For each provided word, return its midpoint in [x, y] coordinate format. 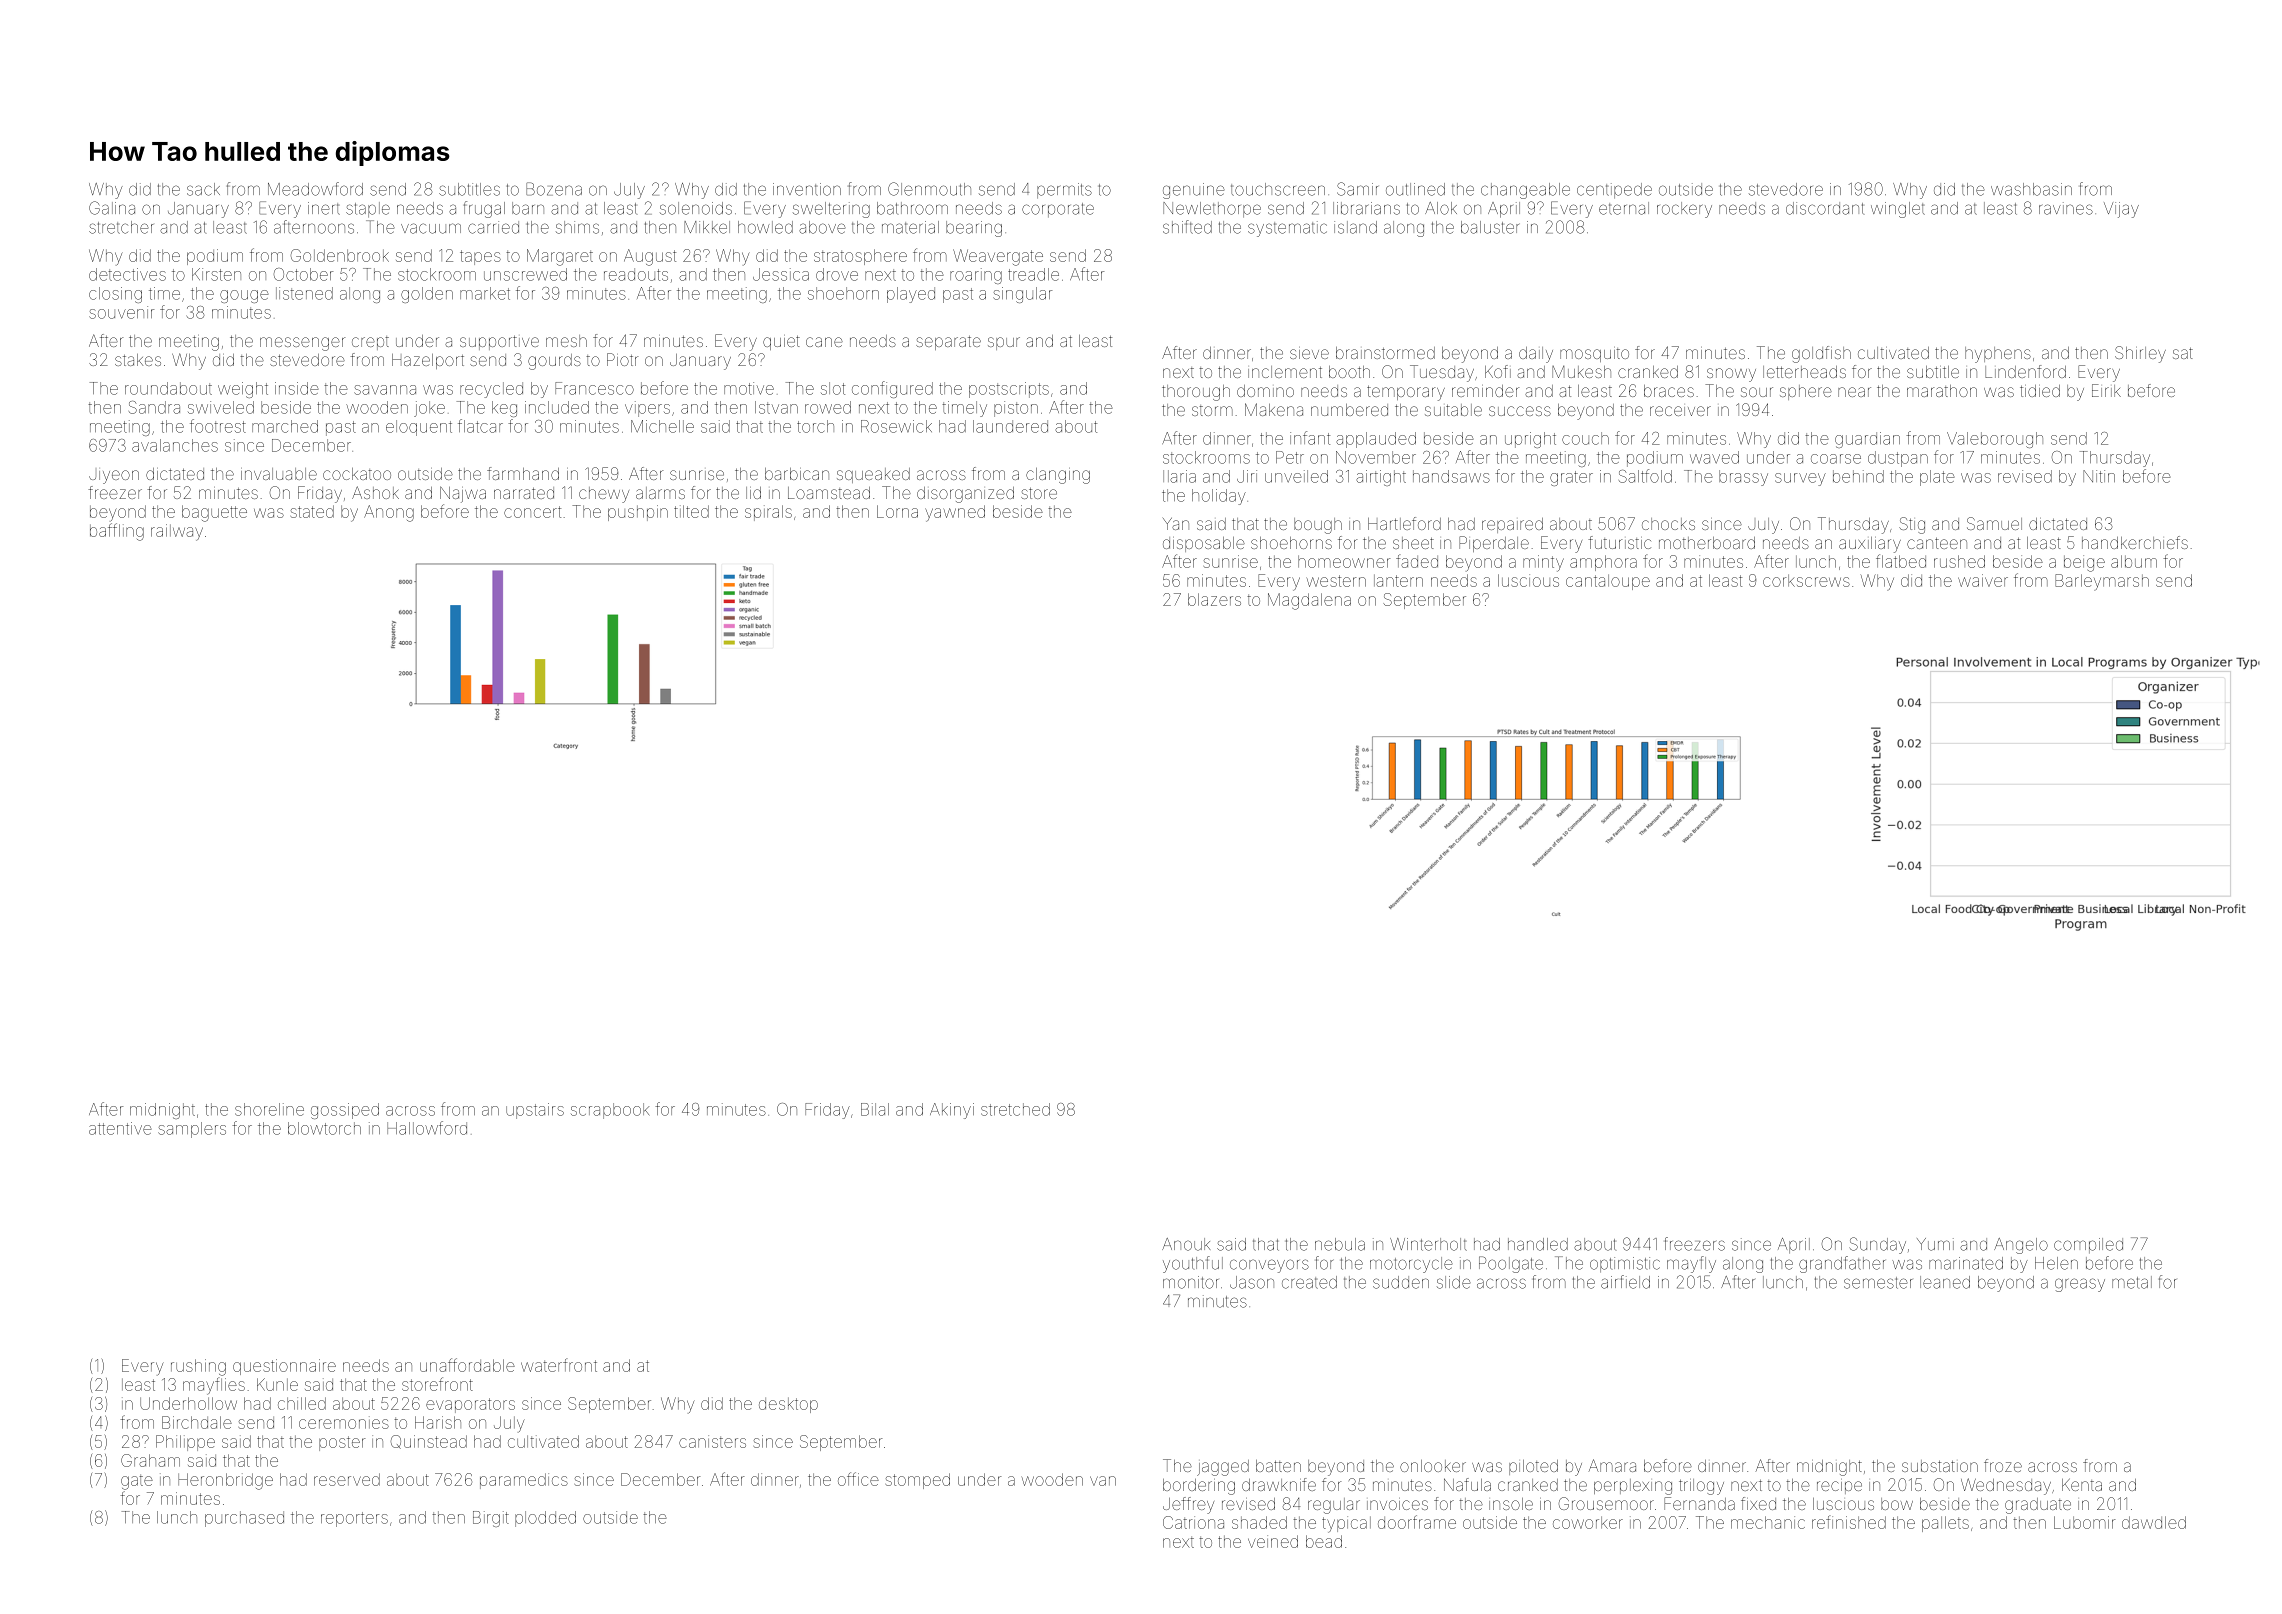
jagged [1223, 1468]
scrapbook [610, 1111]
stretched [1015, 1109]
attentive [120, 1128]
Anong [389, 513]
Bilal [875, 1109]
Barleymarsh [2102, 582]
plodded [545, 1519]
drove [837, 274]
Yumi [1935, 1244]
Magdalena [1309, 601]
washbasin [2031, 189]
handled [1538, 1244]
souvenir [121, 312]
